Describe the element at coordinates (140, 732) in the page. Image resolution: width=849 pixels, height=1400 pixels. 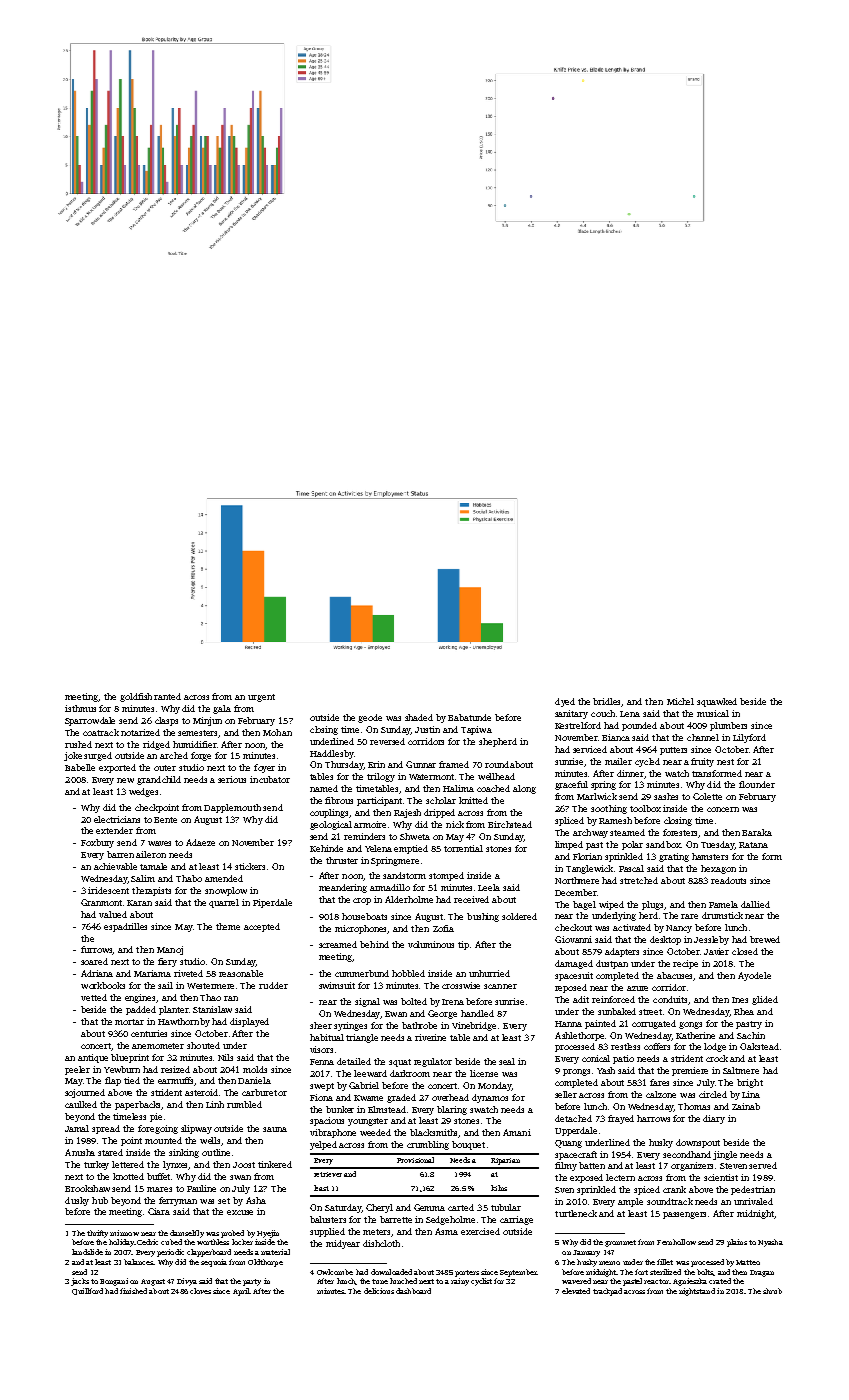
I see `notarized` at that location.
